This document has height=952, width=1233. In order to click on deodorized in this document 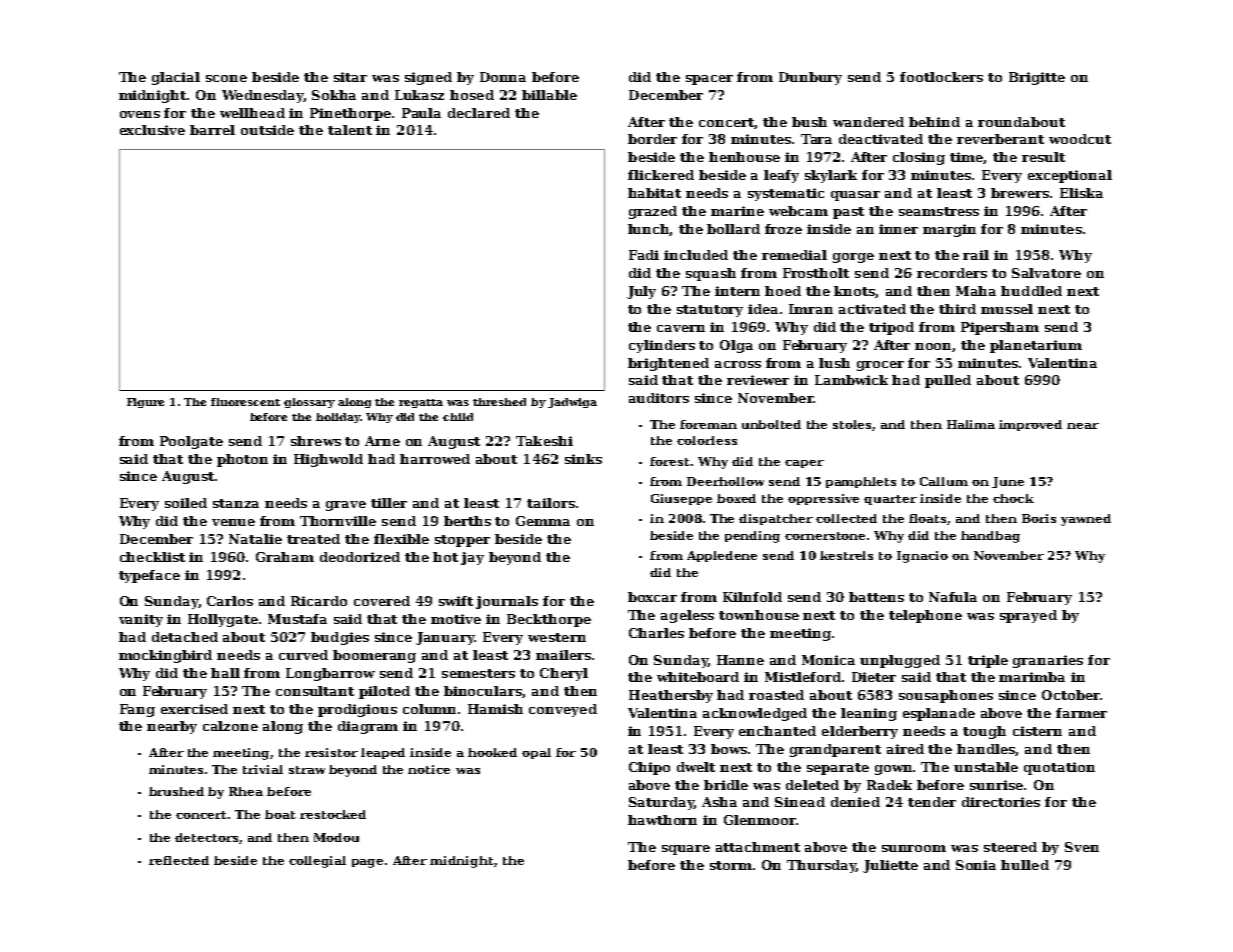, I will do `click(360, 557)`.
